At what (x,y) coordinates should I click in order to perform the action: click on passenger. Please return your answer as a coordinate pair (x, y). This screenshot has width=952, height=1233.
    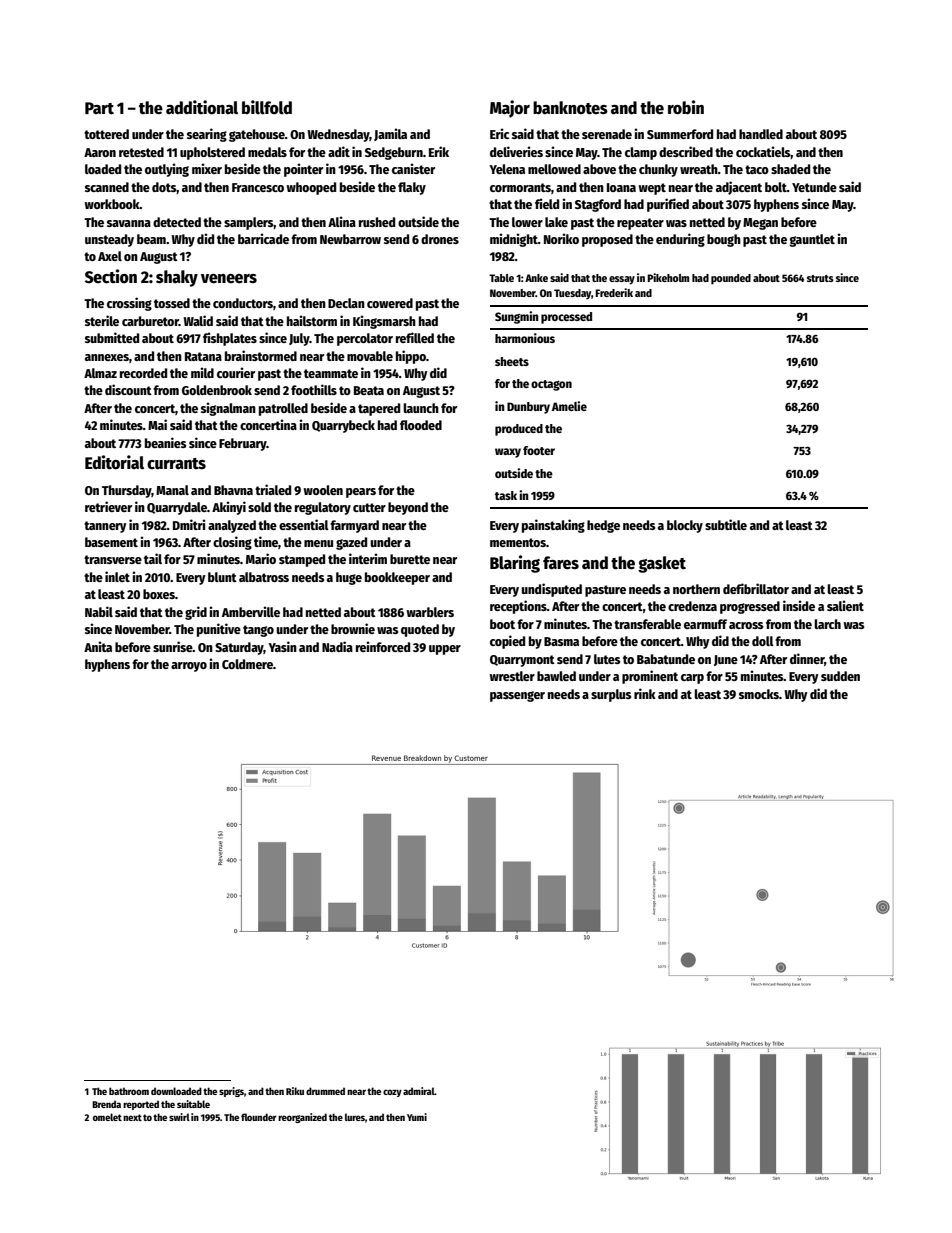
    Looking at the image, I should click on (517, 696).
